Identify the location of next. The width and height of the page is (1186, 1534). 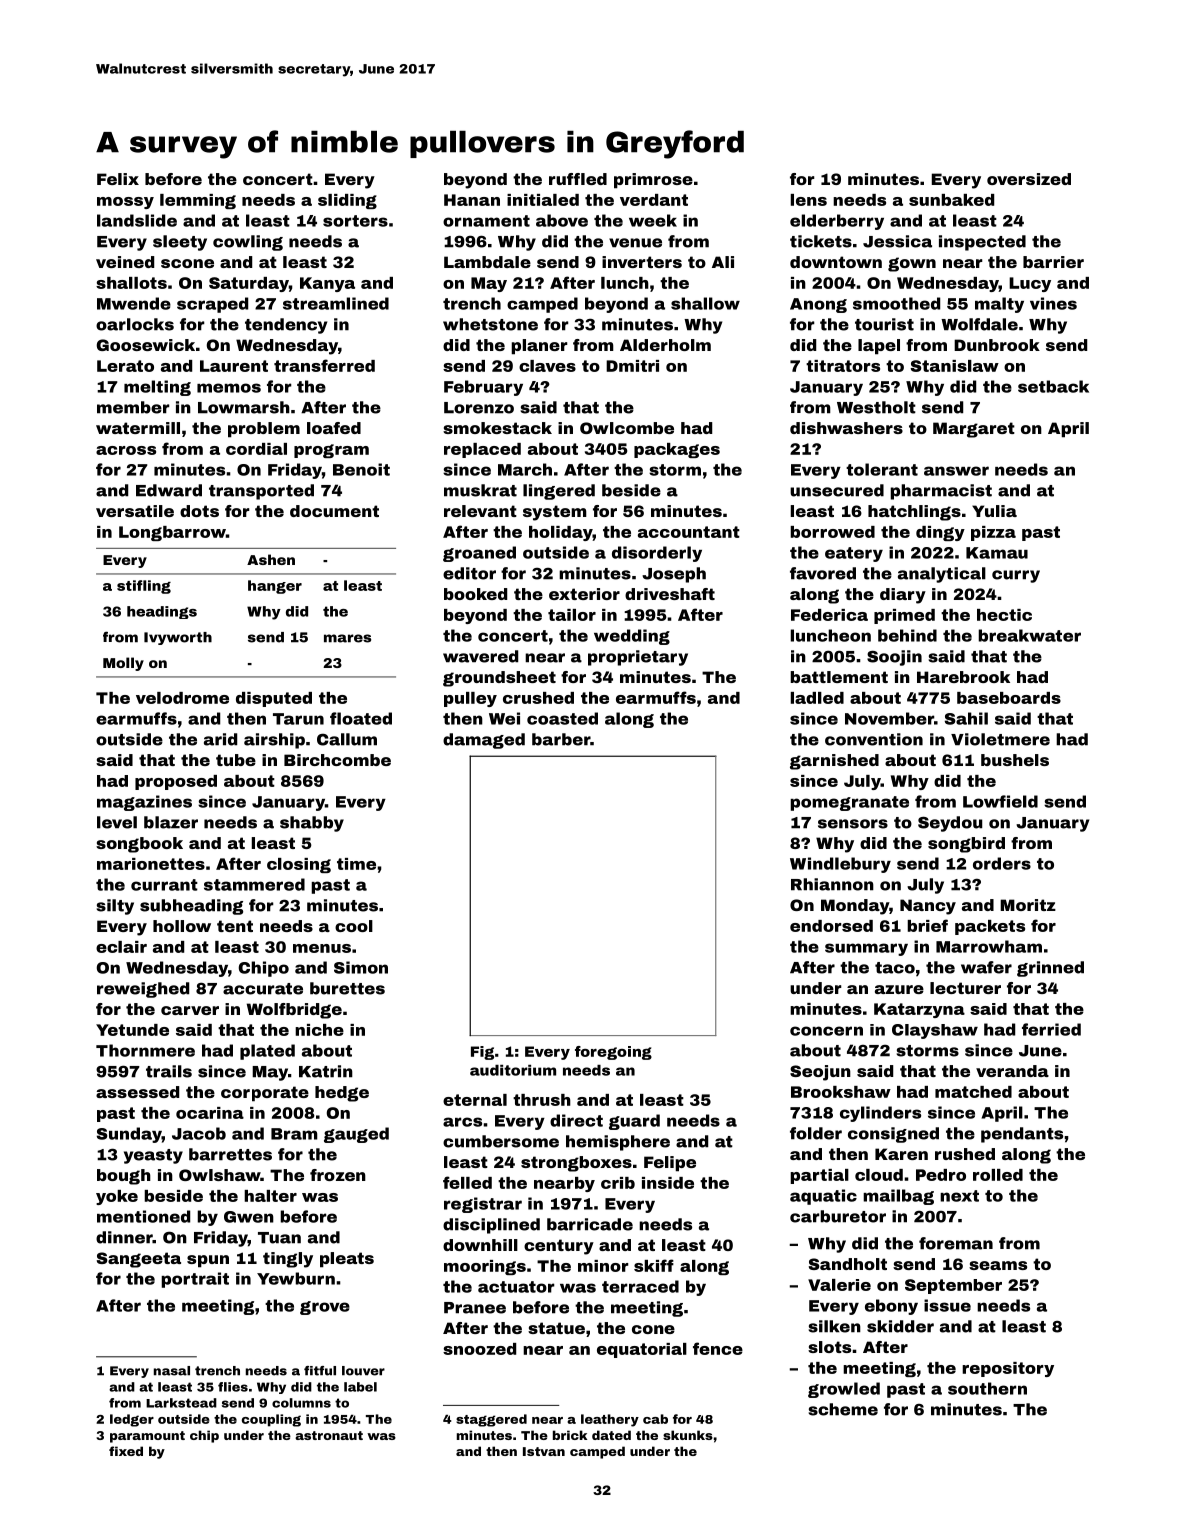
(959, 1196).
